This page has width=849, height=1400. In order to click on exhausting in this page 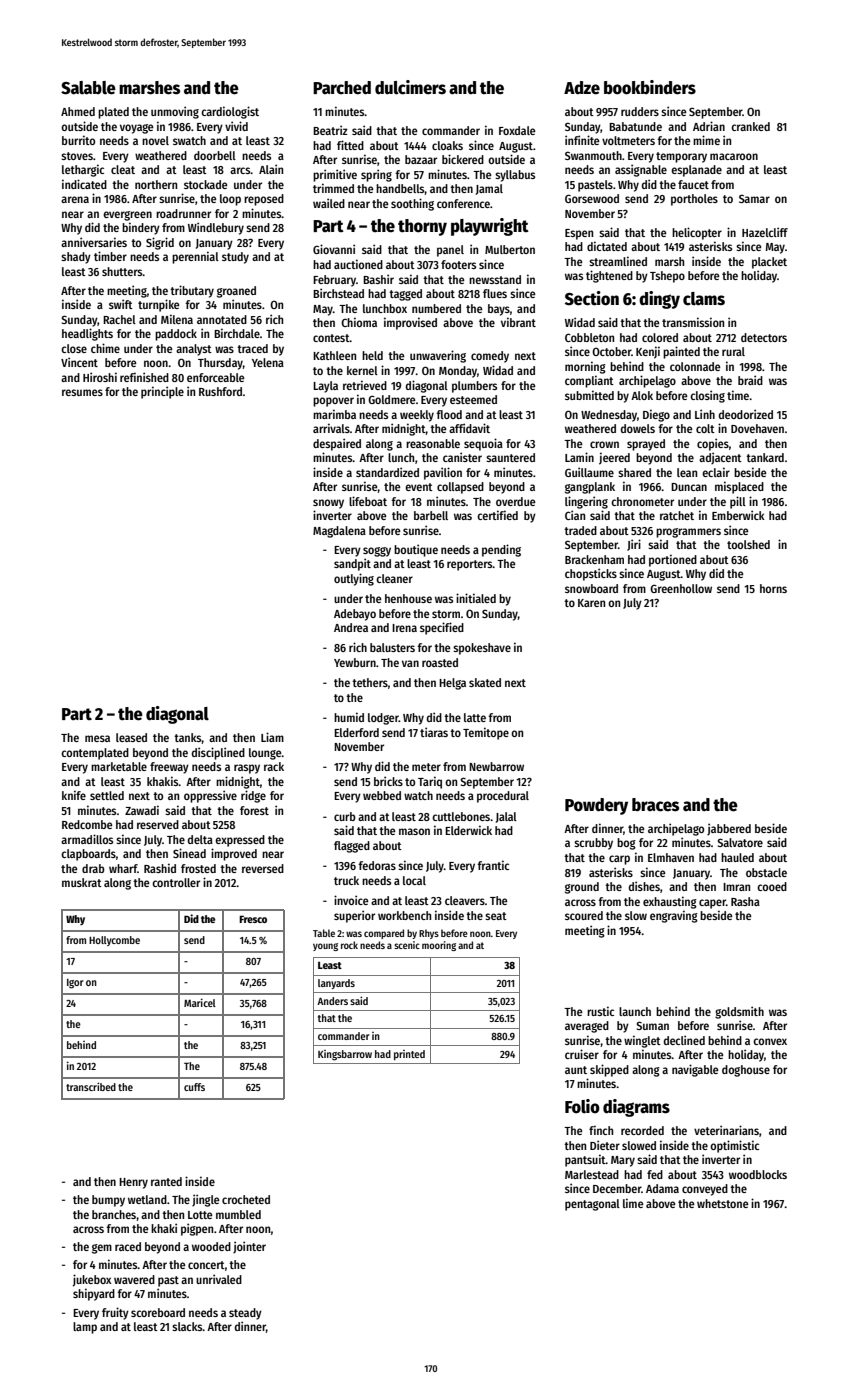, I will do `click(670, 902)`.
